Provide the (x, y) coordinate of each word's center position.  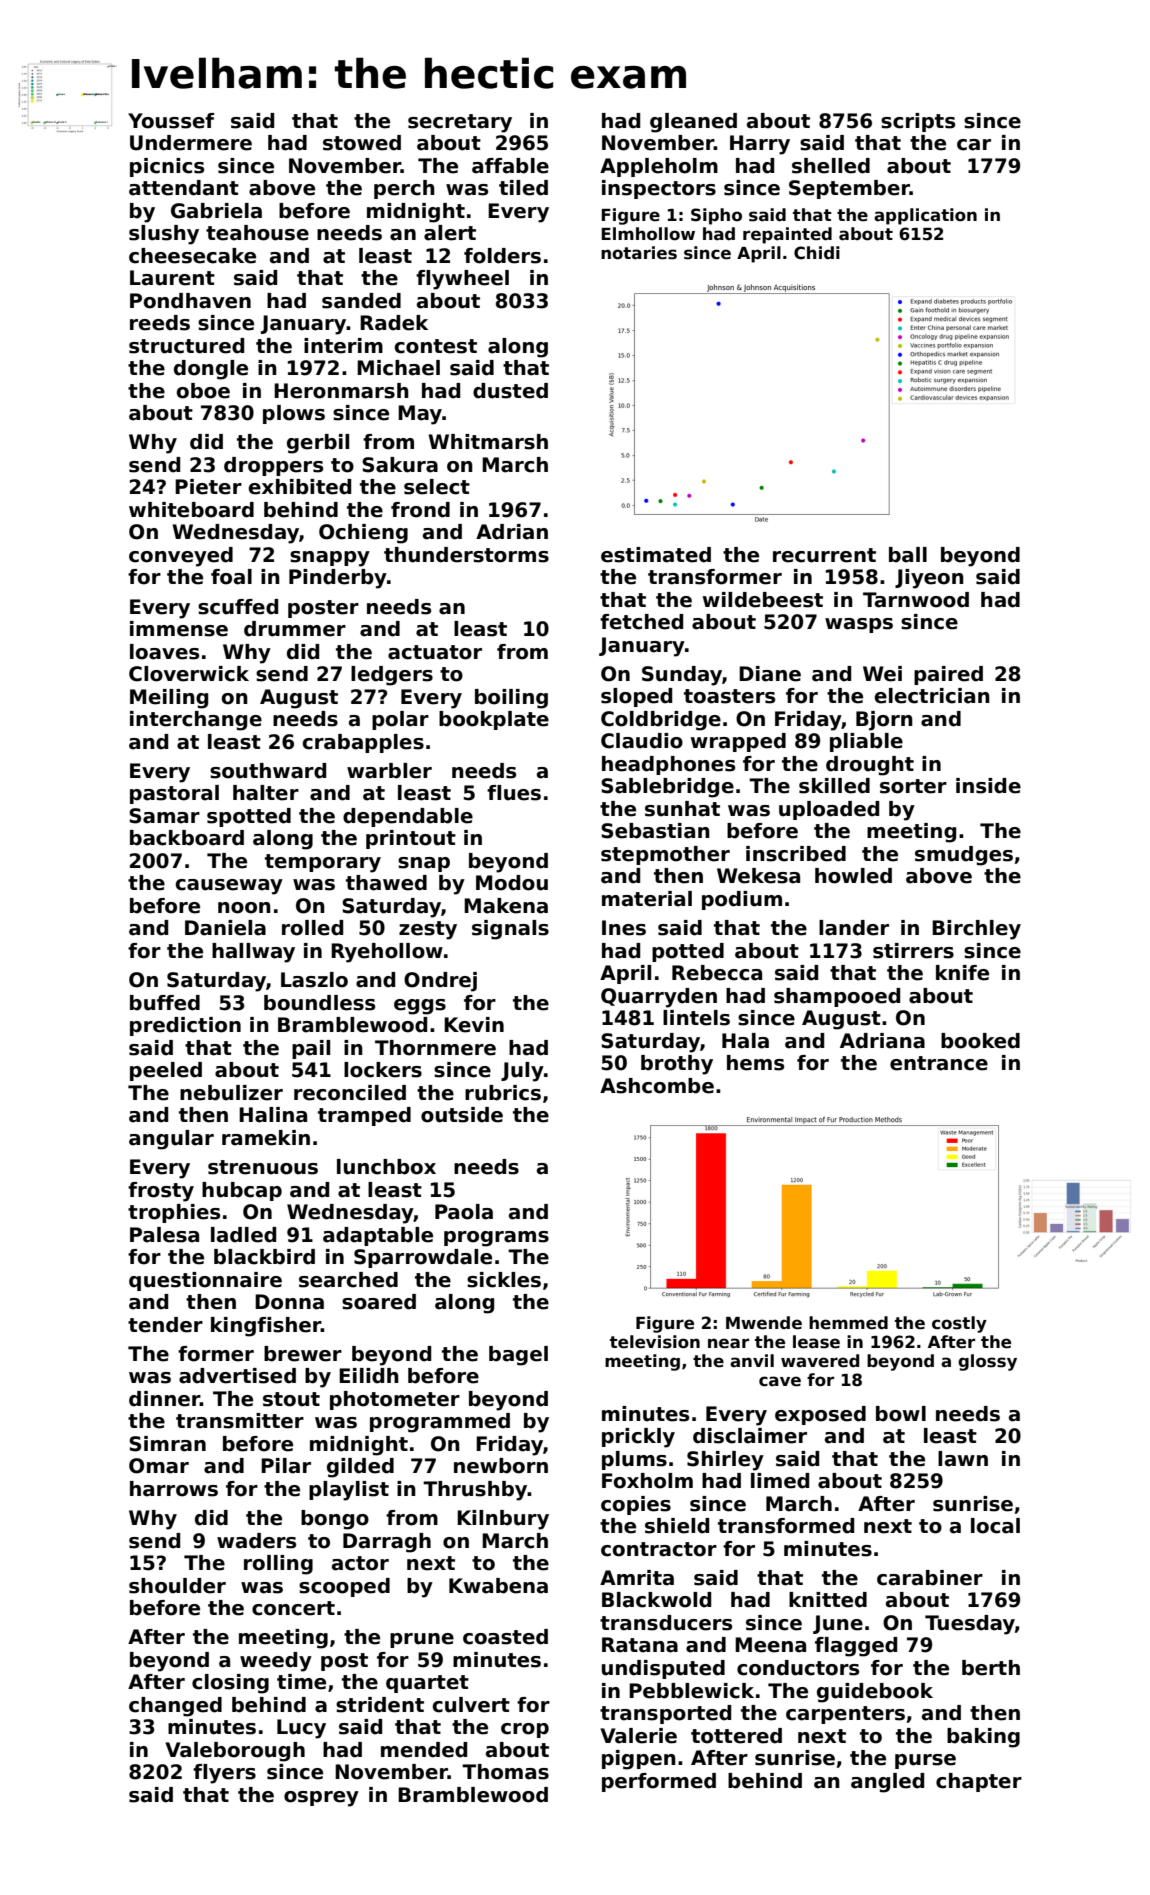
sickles (504, 1280)
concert (293, 1608)
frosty (161, 1192)
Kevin (474, 1025)
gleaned (693, 123)
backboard (187, 838)
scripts (918, 122)
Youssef (171, 121)
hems (755, 1063)
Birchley (976, 930)
